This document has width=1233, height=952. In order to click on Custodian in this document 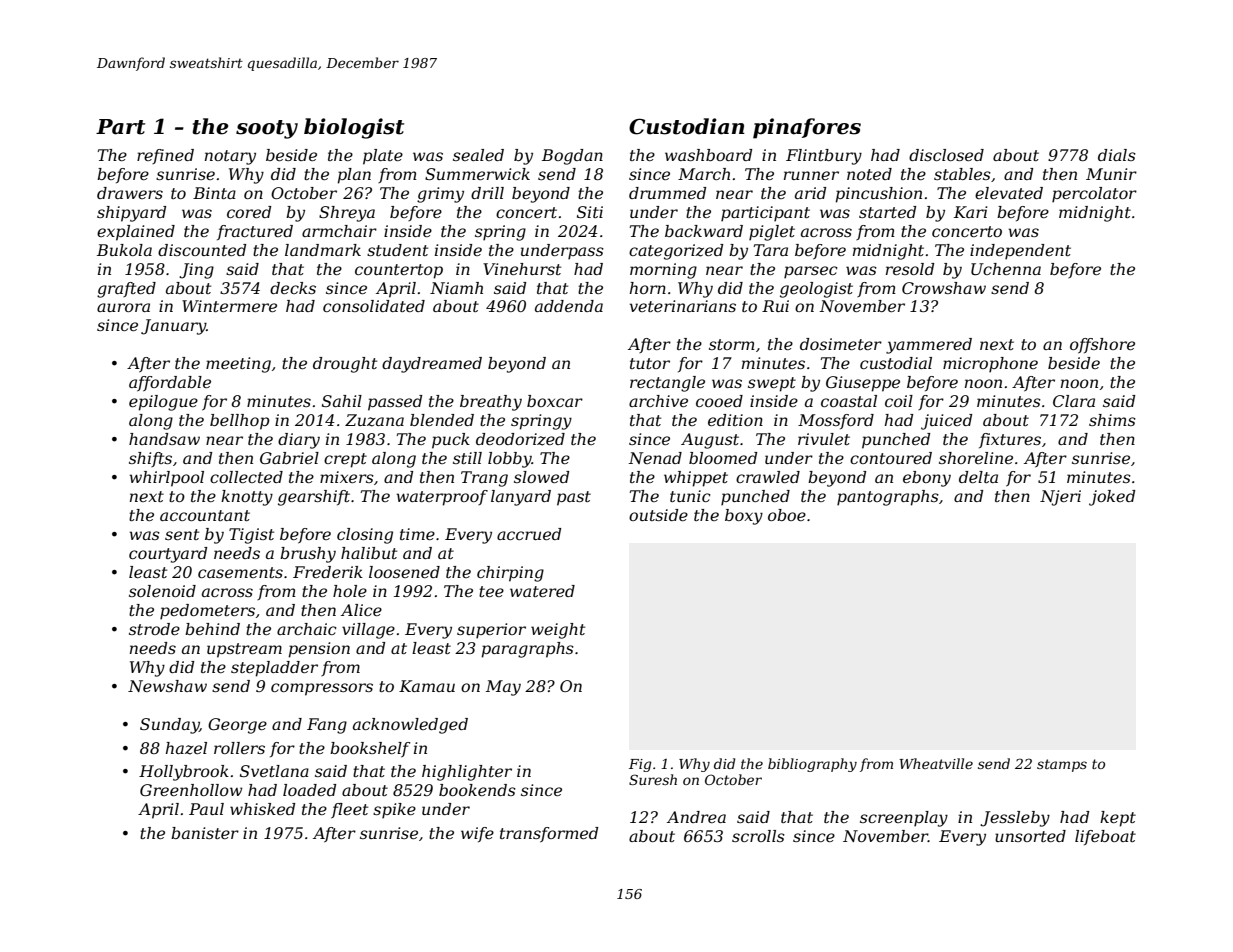, I will do `click(687, 126)`.
